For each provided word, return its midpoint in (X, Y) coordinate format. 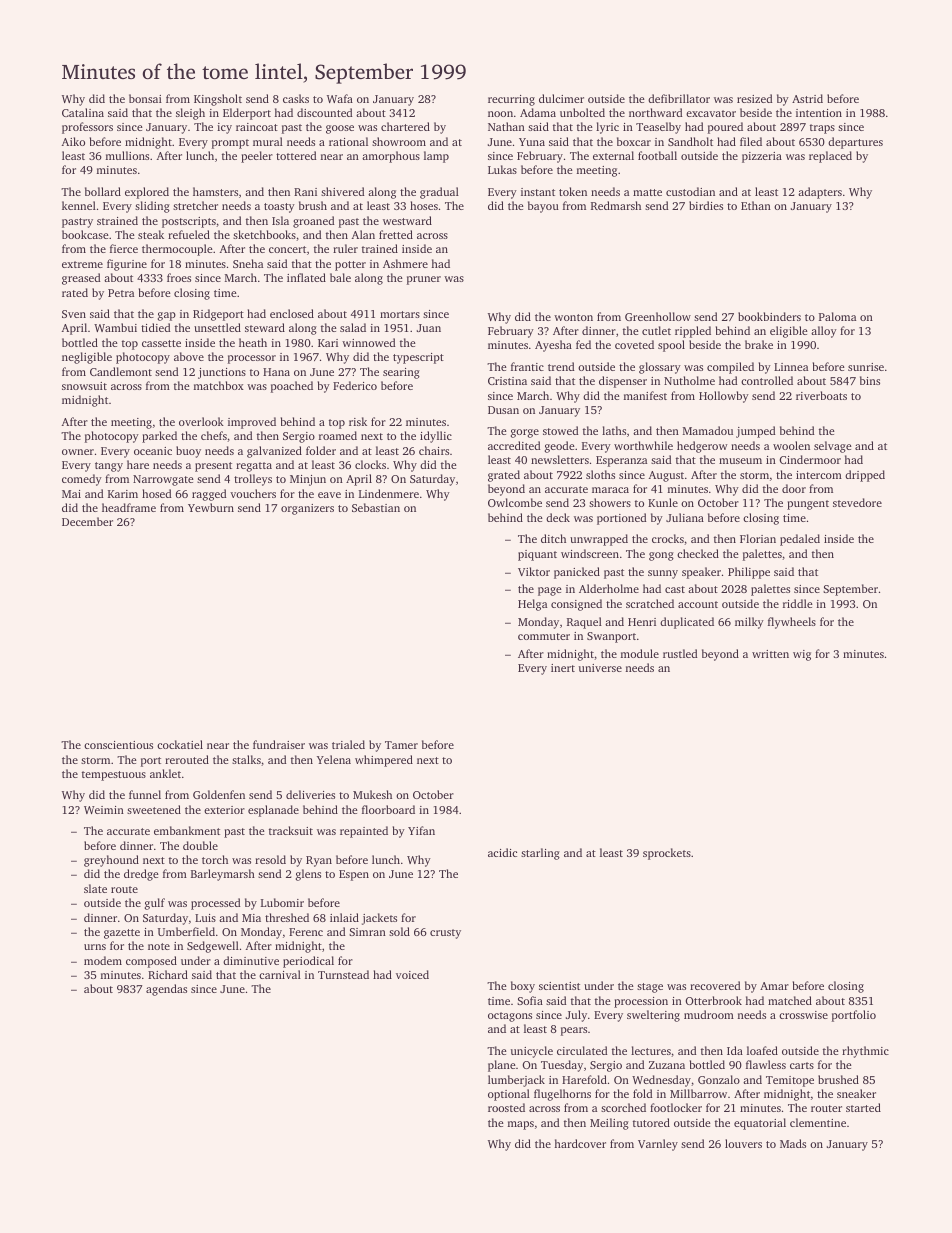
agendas (166, 990)
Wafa (340, 98)
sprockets (667, 854)
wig (802, 655)
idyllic (436, 437)
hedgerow (702, 447)
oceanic (153, 451)
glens (308, 875)
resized (755, 98)
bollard (103, 191)
